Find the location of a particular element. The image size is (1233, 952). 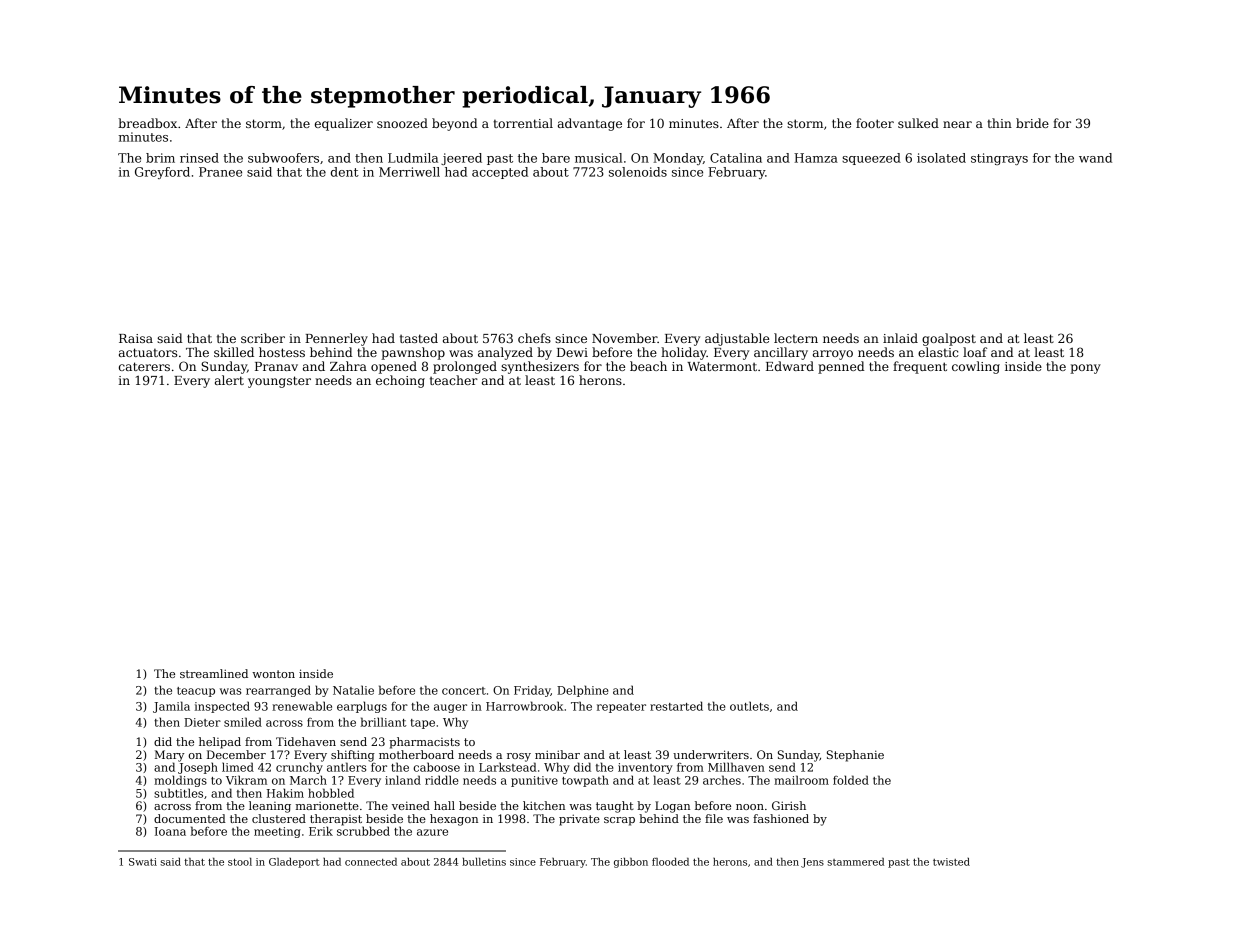

frequent is located at coordinates (920, 367).
